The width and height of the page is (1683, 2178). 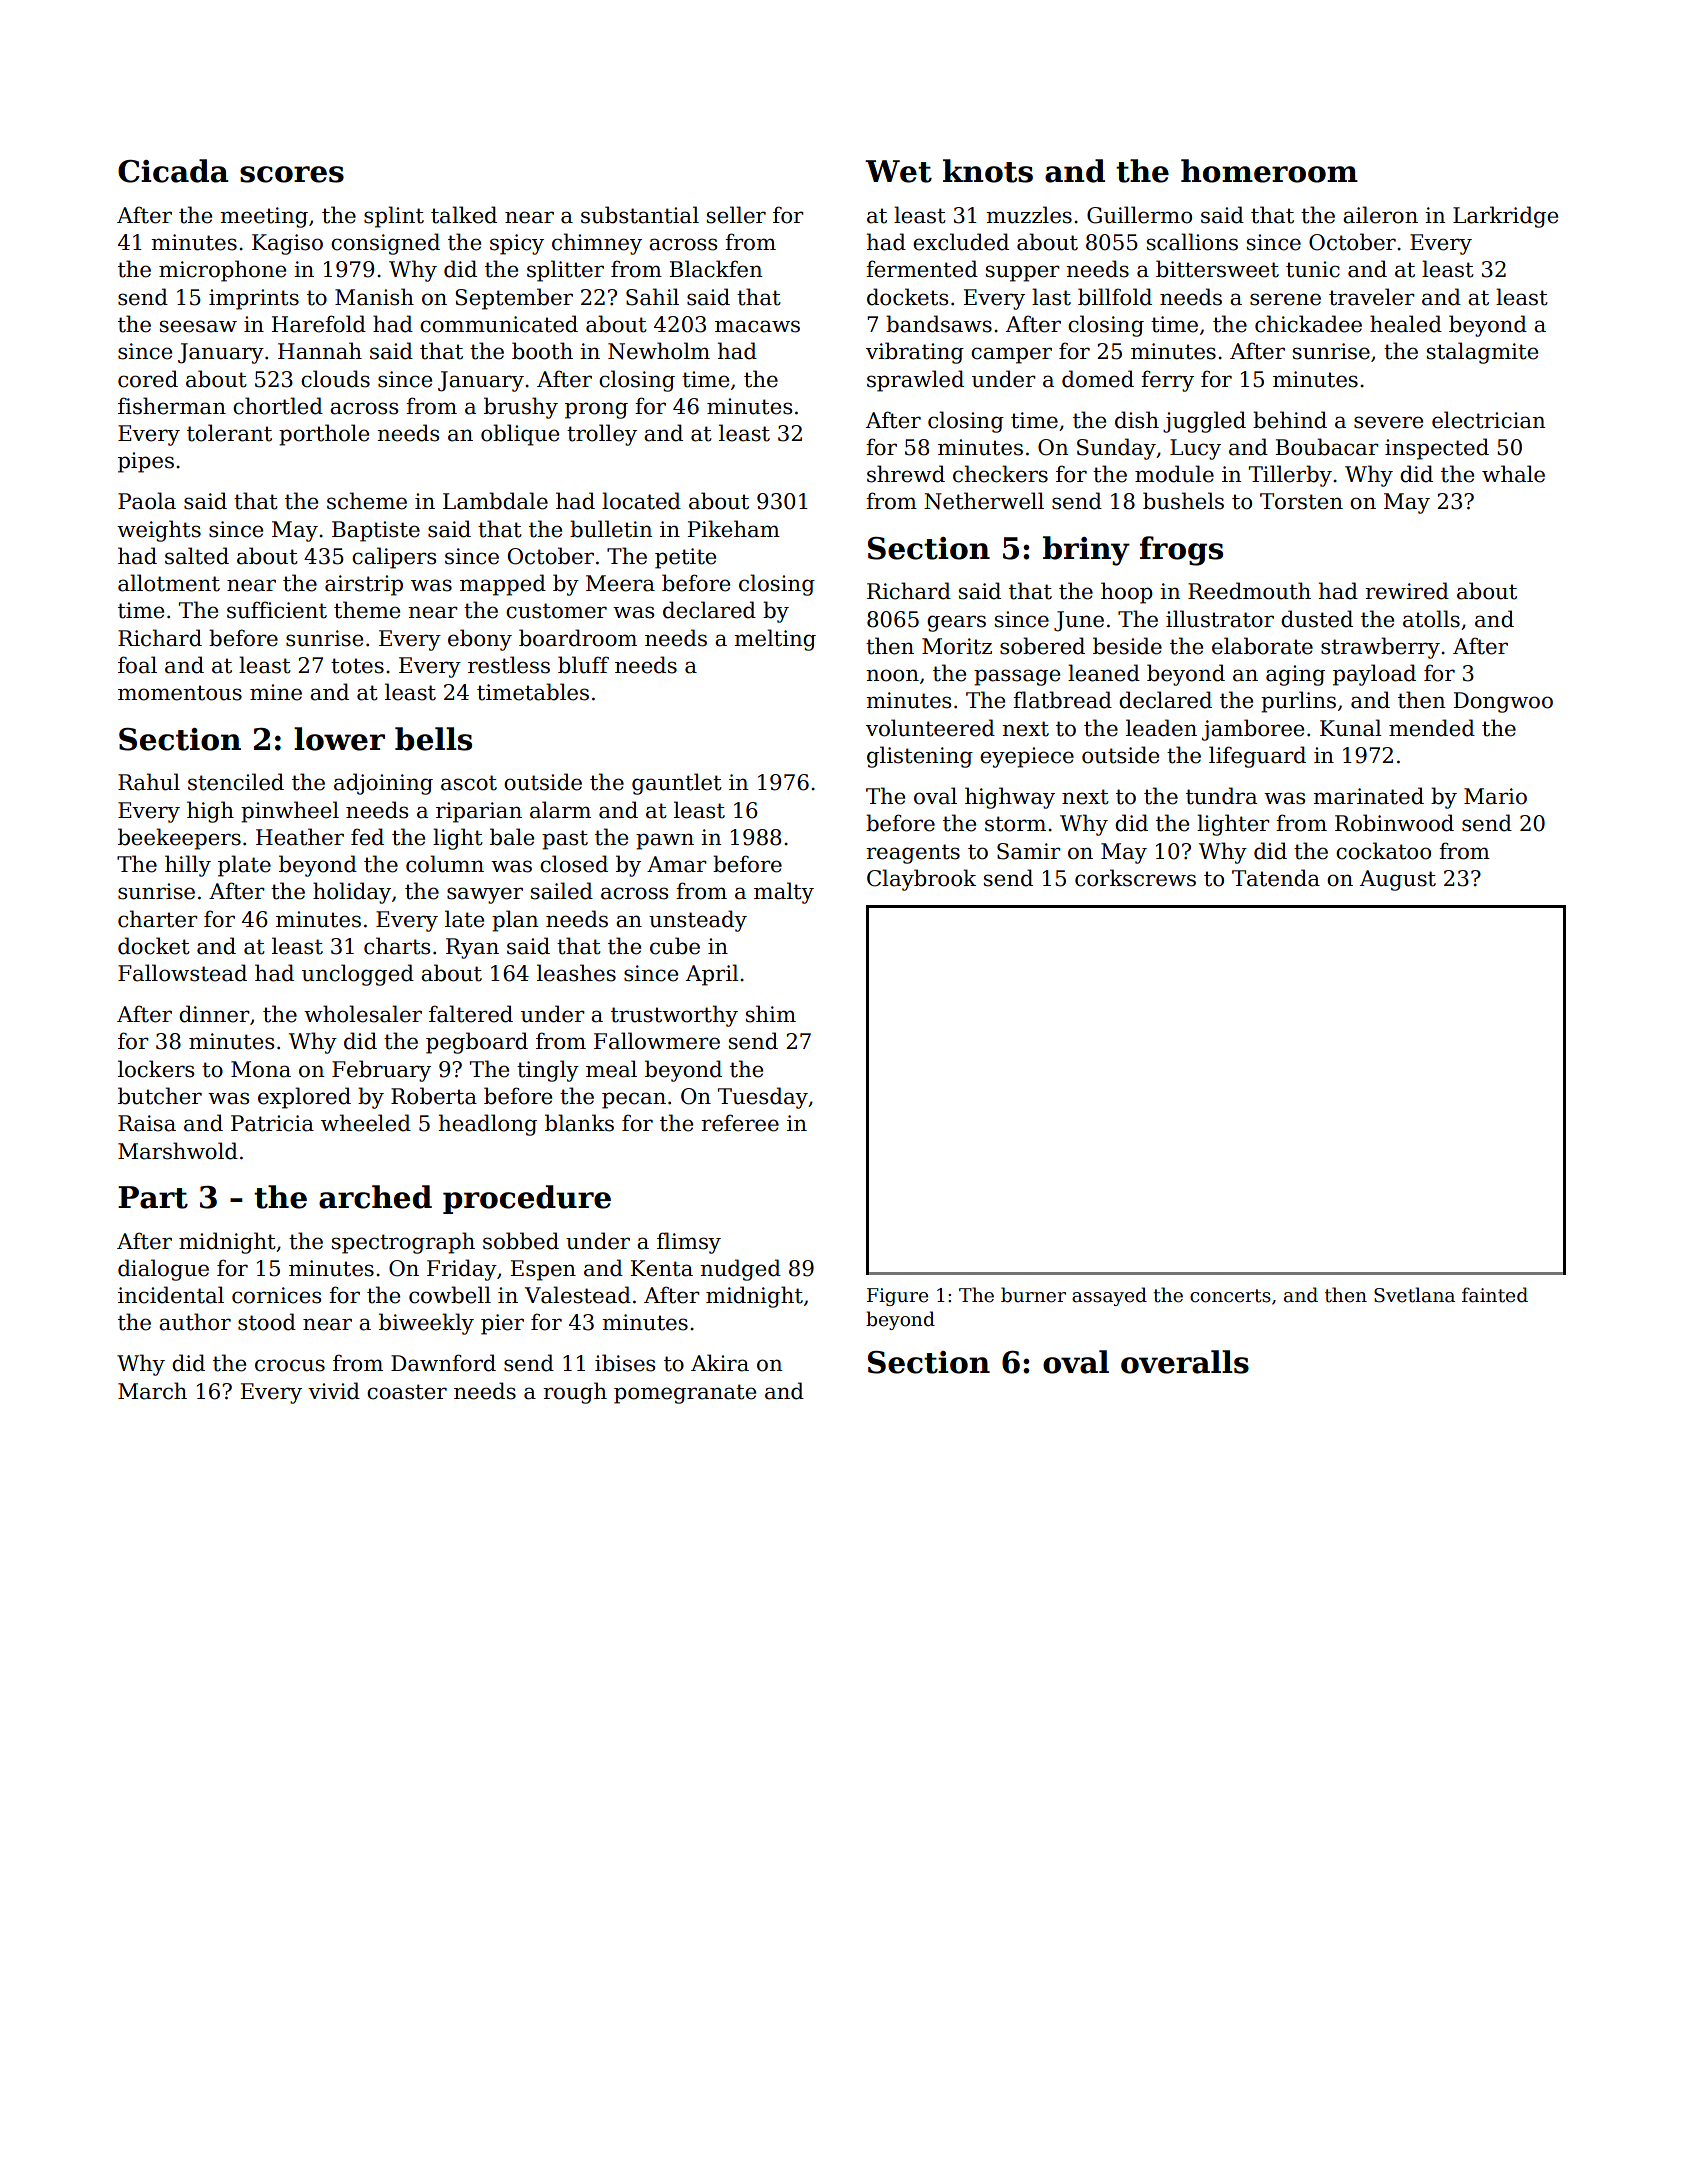 I want to click on nudged, so click(x=740, y=1270).
